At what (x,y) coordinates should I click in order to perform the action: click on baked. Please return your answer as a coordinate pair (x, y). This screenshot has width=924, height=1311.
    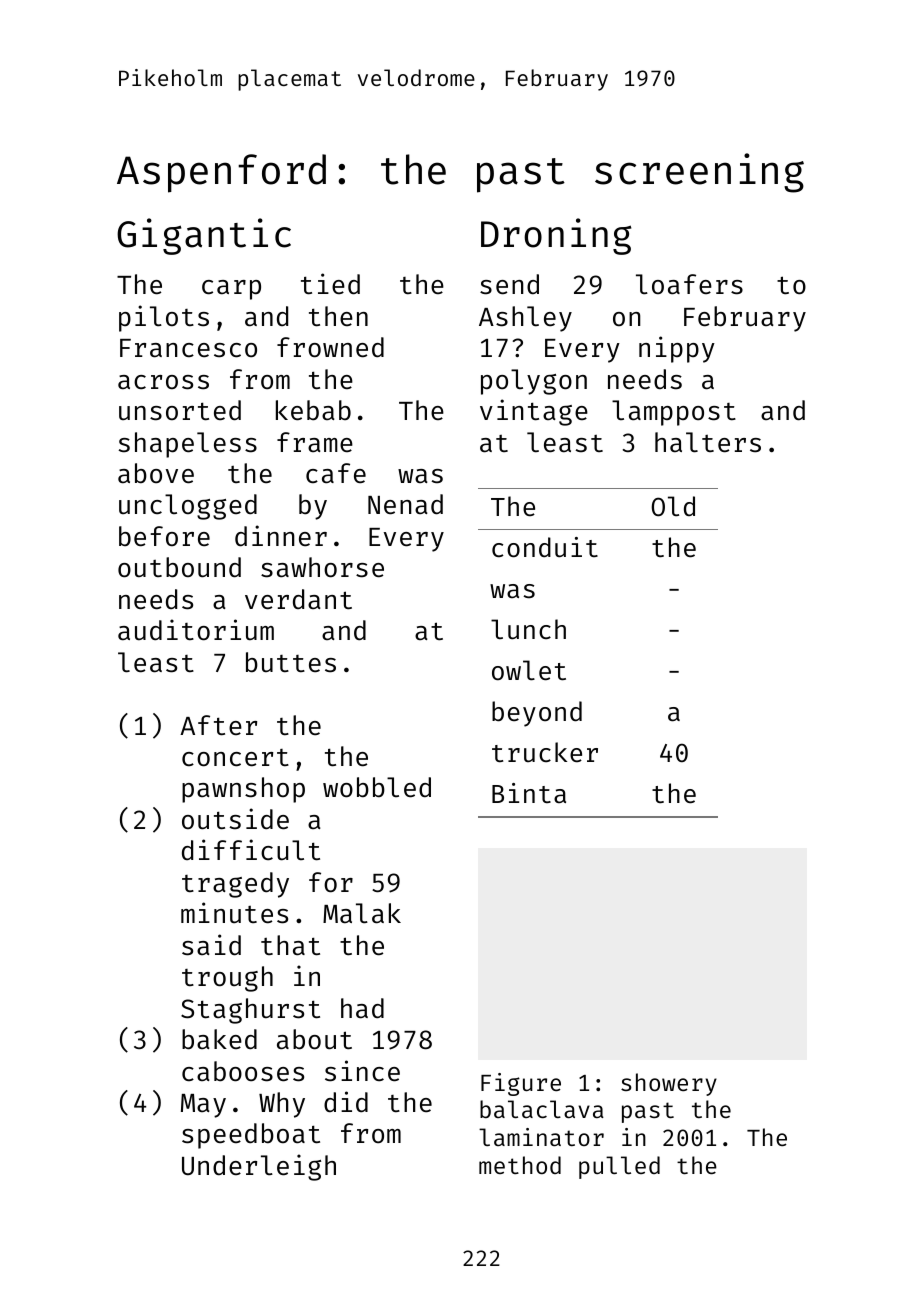
    Looking at the image, I should click on (219, 1039).
